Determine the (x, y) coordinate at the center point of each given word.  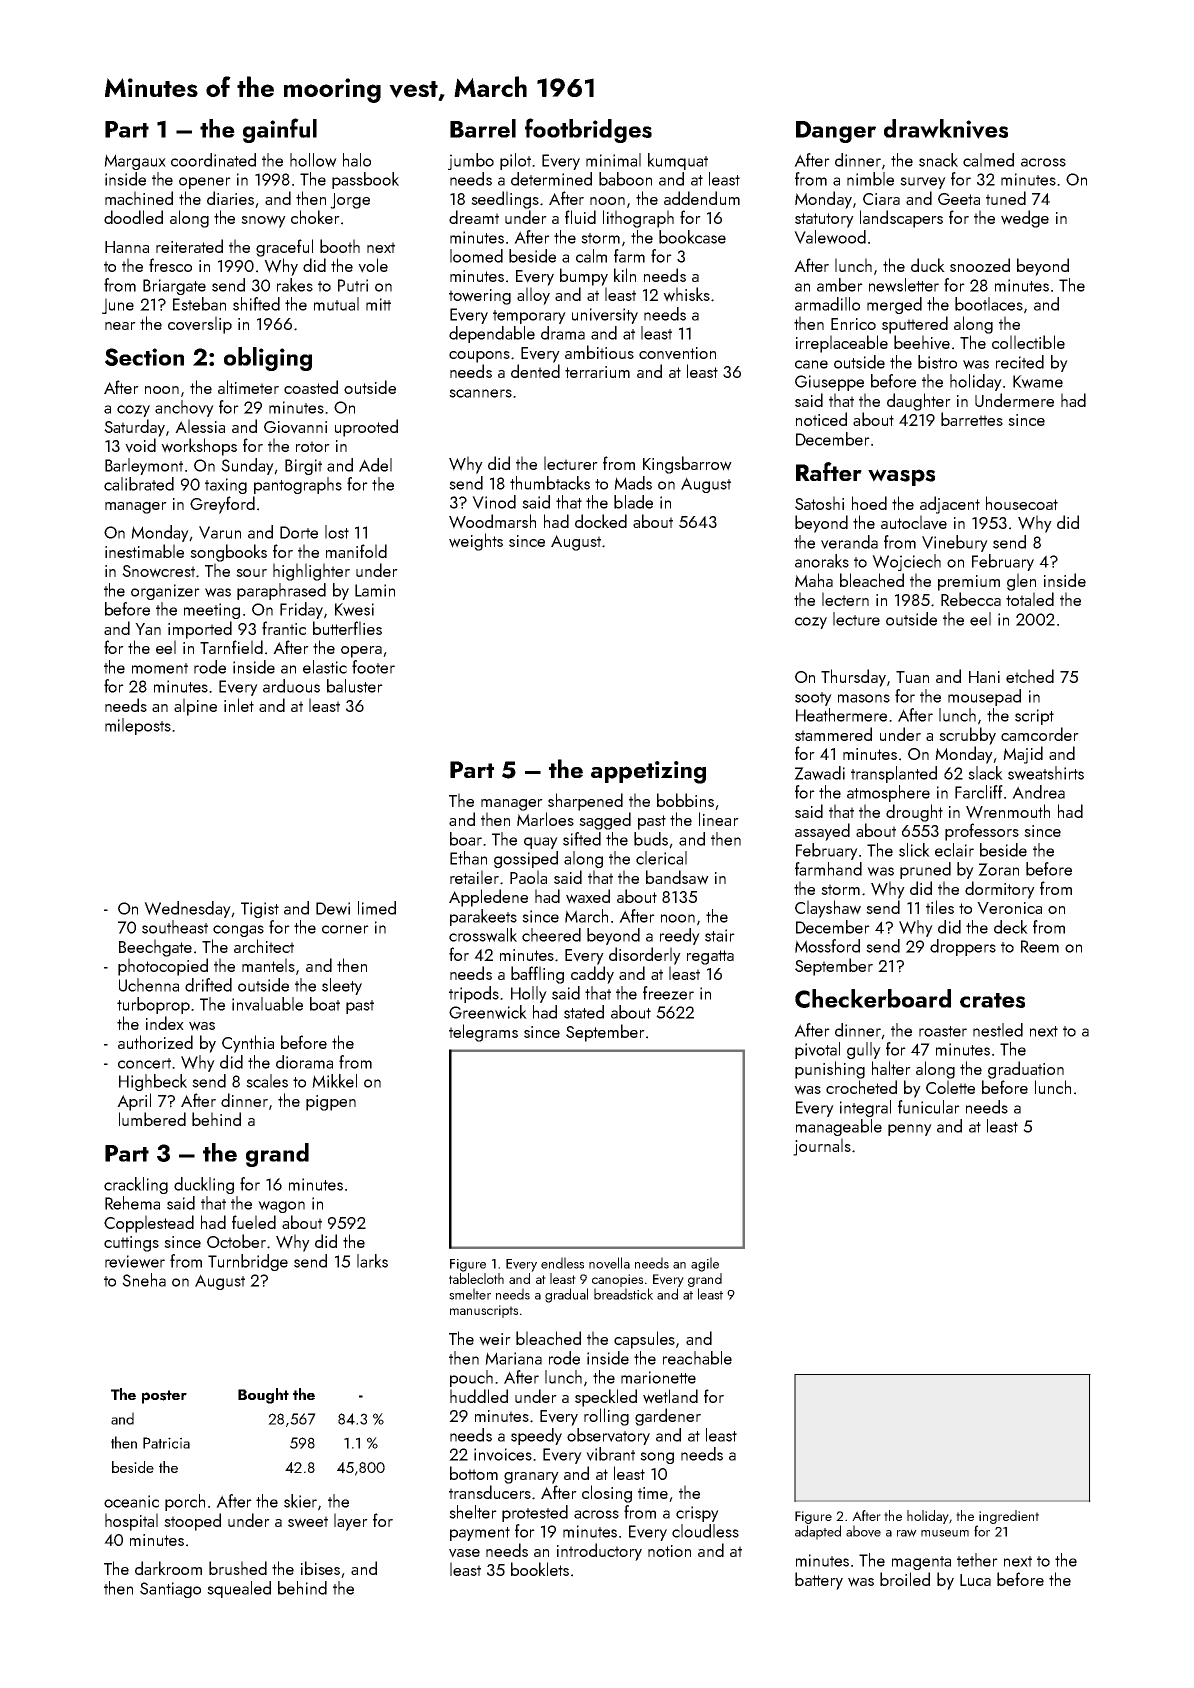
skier (300, 1501)
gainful (280, 130)
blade (633, 502)
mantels (268, 965)
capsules (644, 1340)
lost (337, 532)
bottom (474, 1473)
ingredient (1009, 1517)
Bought (263, 1396)
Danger (836, 132)
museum (945, 1533)
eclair (954, 850)
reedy (680, 936)
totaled (1030, 599)
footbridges (588, 130)
